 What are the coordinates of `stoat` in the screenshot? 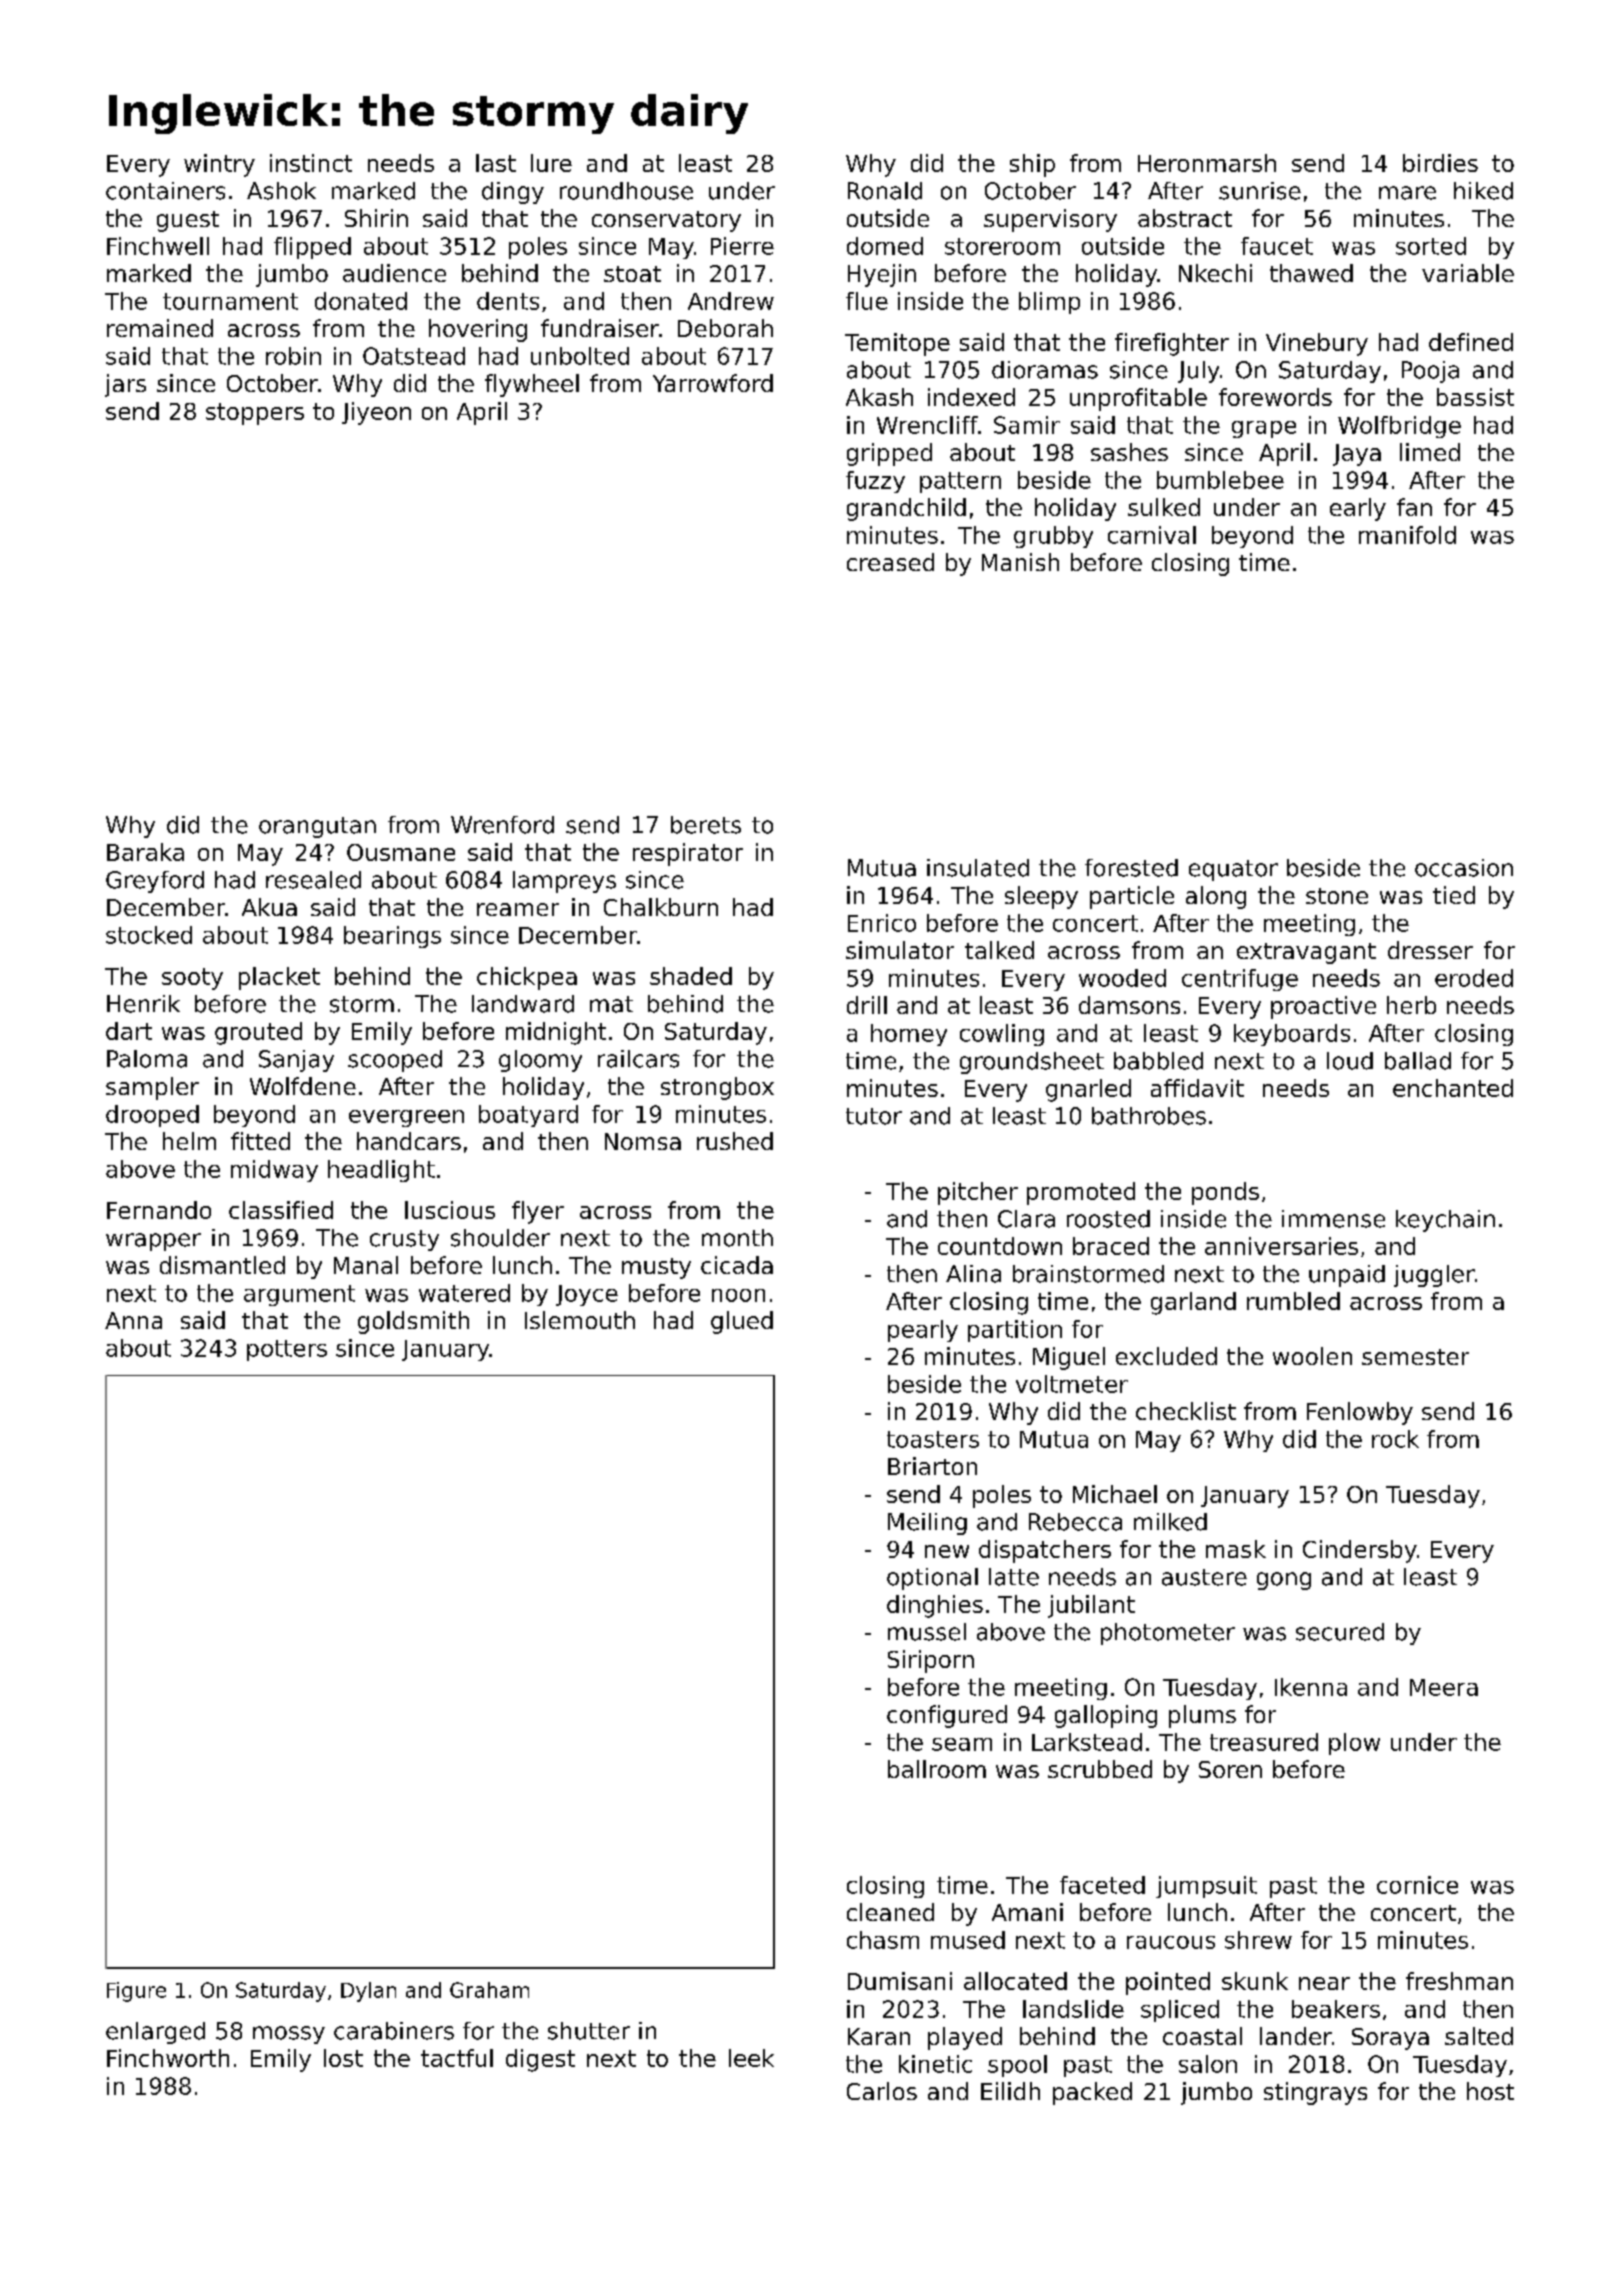 It's located at (632, 274).
